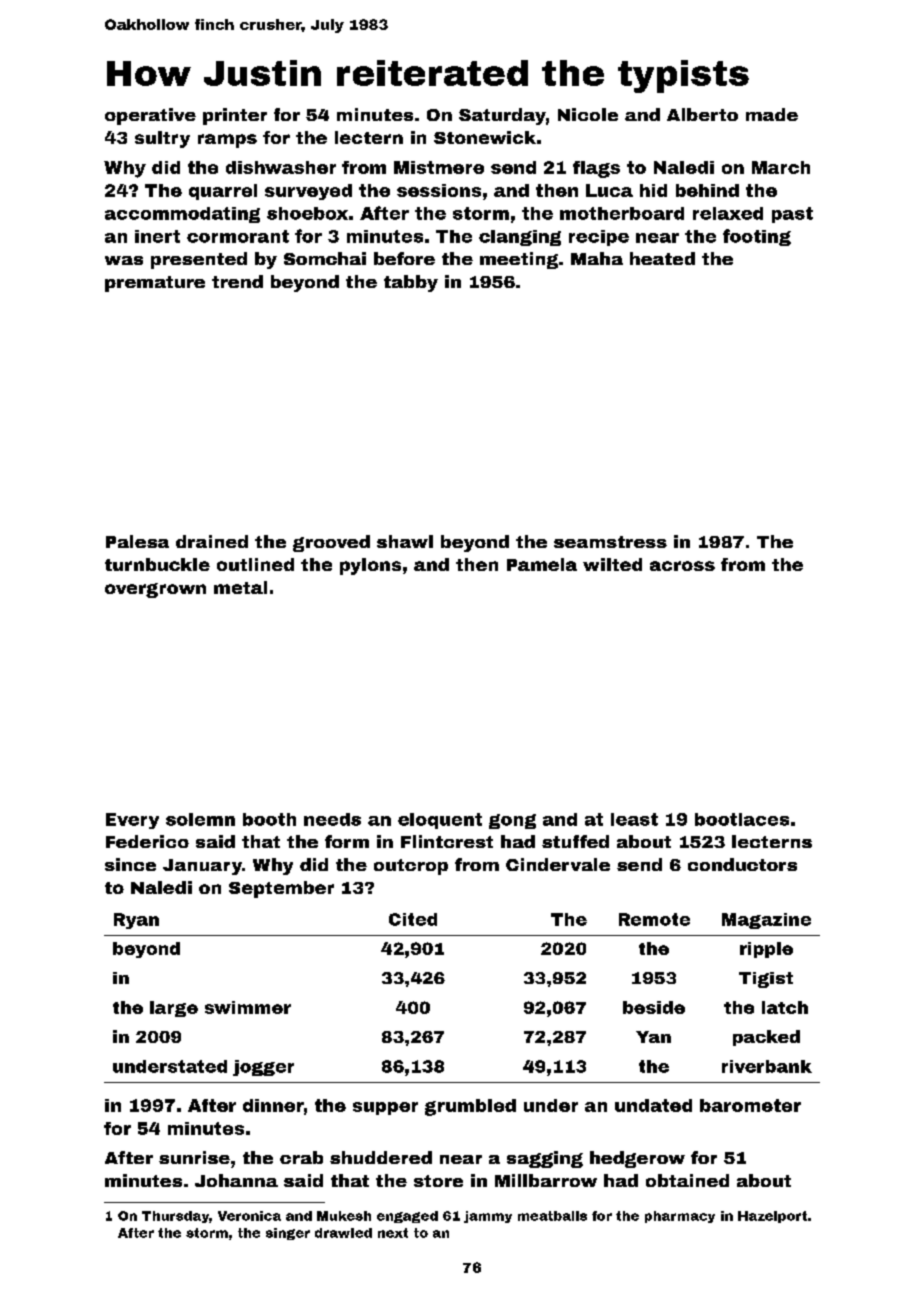 The image size is (924, 1308). What do you see at coordinates (488, 1217) in the page?
I see `jammy` at bounding box center [488, 1217].
